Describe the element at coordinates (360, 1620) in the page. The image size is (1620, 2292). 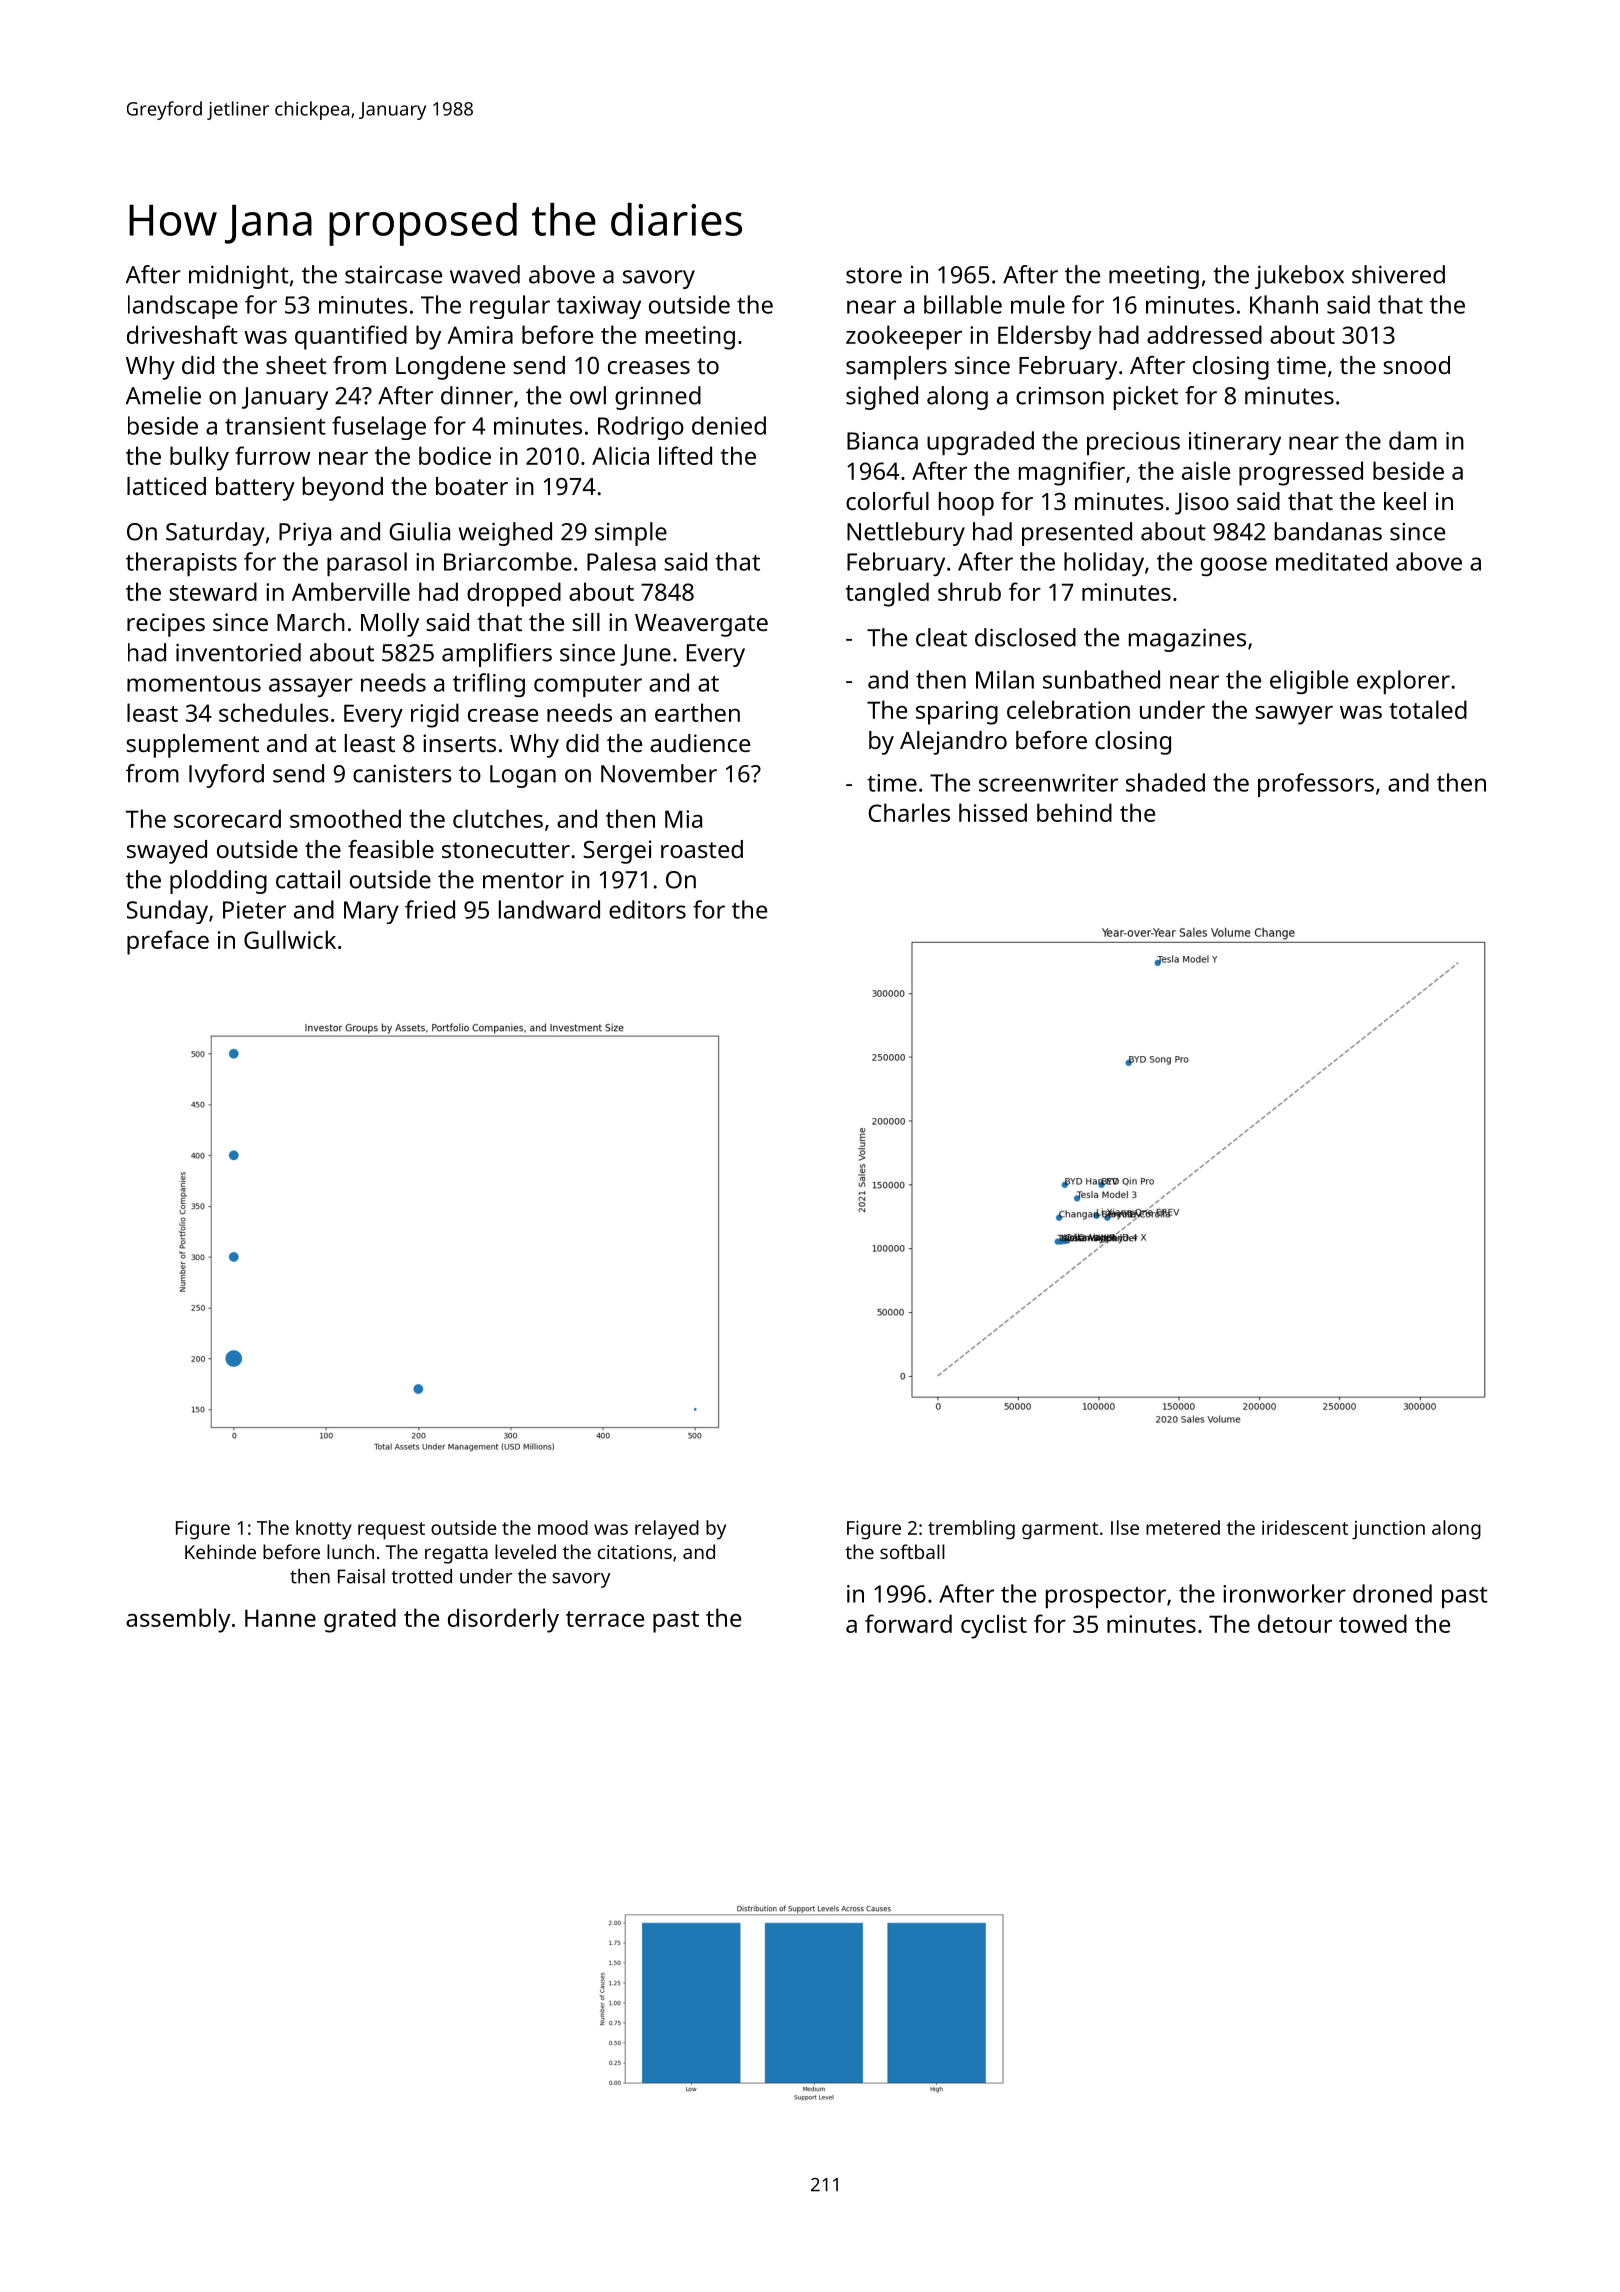
I see `grated` at that location.
